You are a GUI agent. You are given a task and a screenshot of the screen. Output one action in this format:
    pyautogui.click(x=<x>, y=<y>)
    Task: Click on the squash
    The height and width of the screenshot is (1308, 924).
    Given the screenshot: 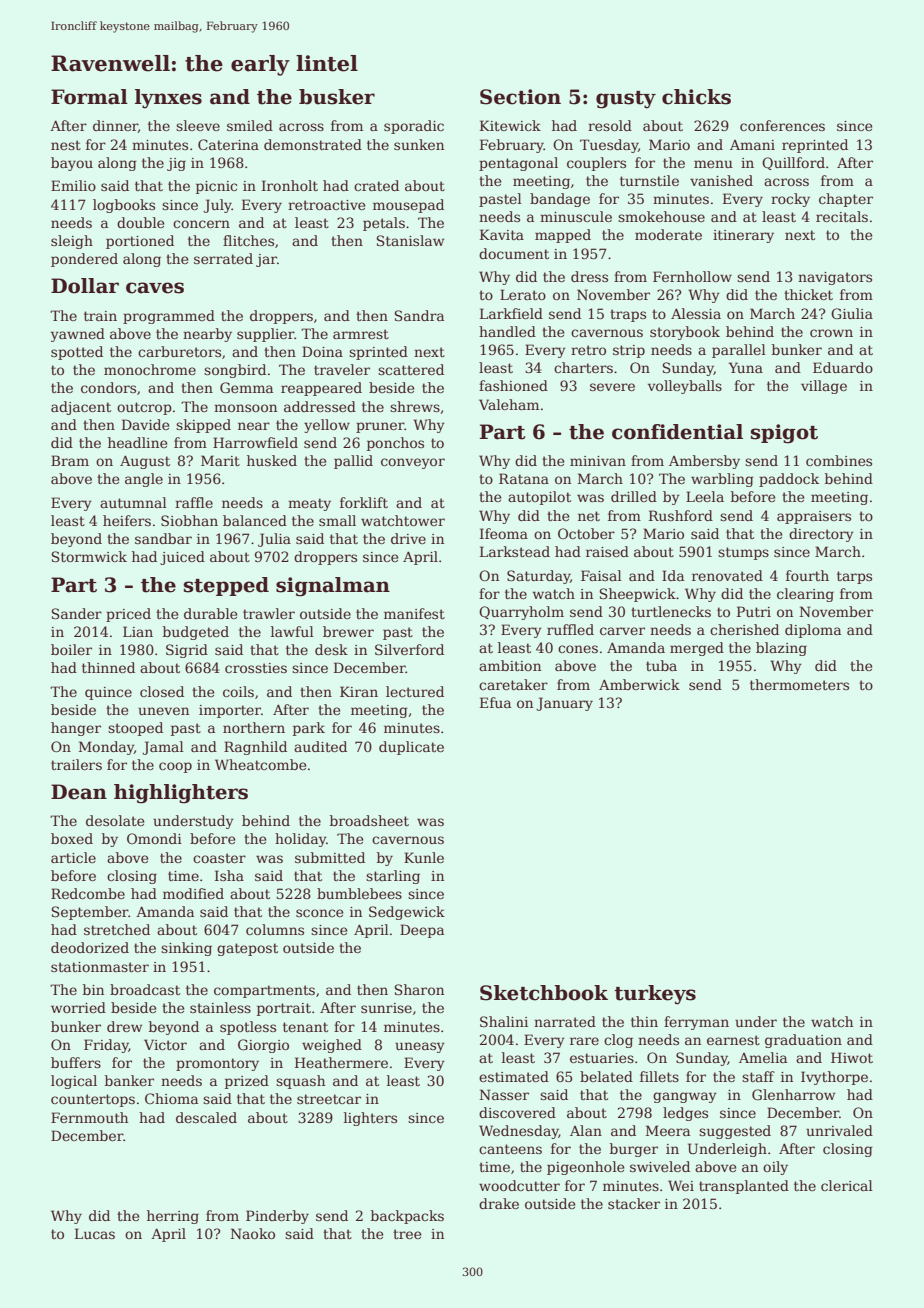 What is the action you would take?
    pyautogui.click(x=300, y=1082)
